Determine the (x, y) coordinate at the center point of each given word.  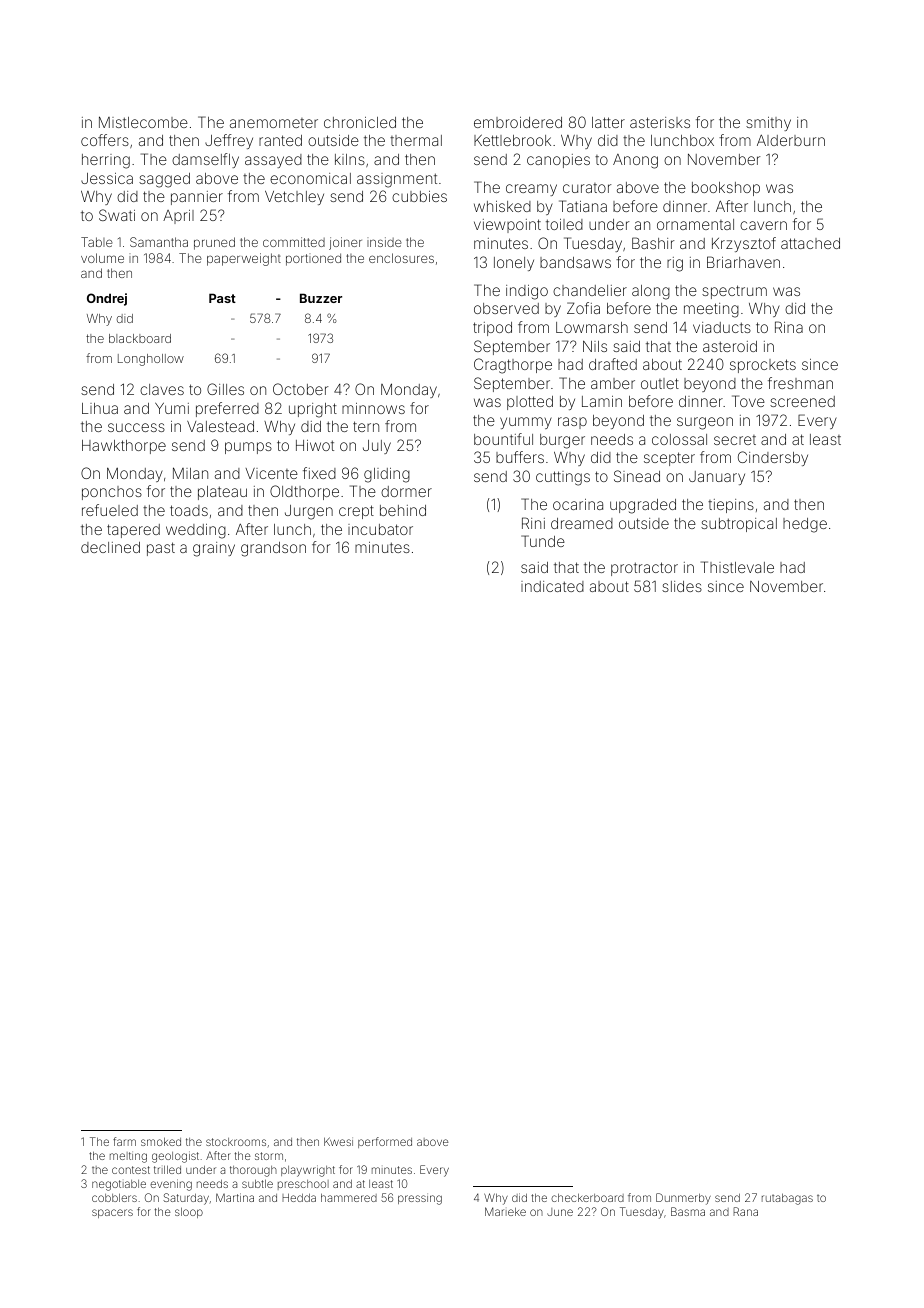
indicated (552, 586)
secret (735, 440)
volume (102, 258)
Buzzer (321, 298)
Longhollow (151, 360)
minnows (373, 408)
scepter (669, 459)
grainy (214, 549)
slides (682, 586)
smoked (161, 1141)
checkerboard (587, 1197)
